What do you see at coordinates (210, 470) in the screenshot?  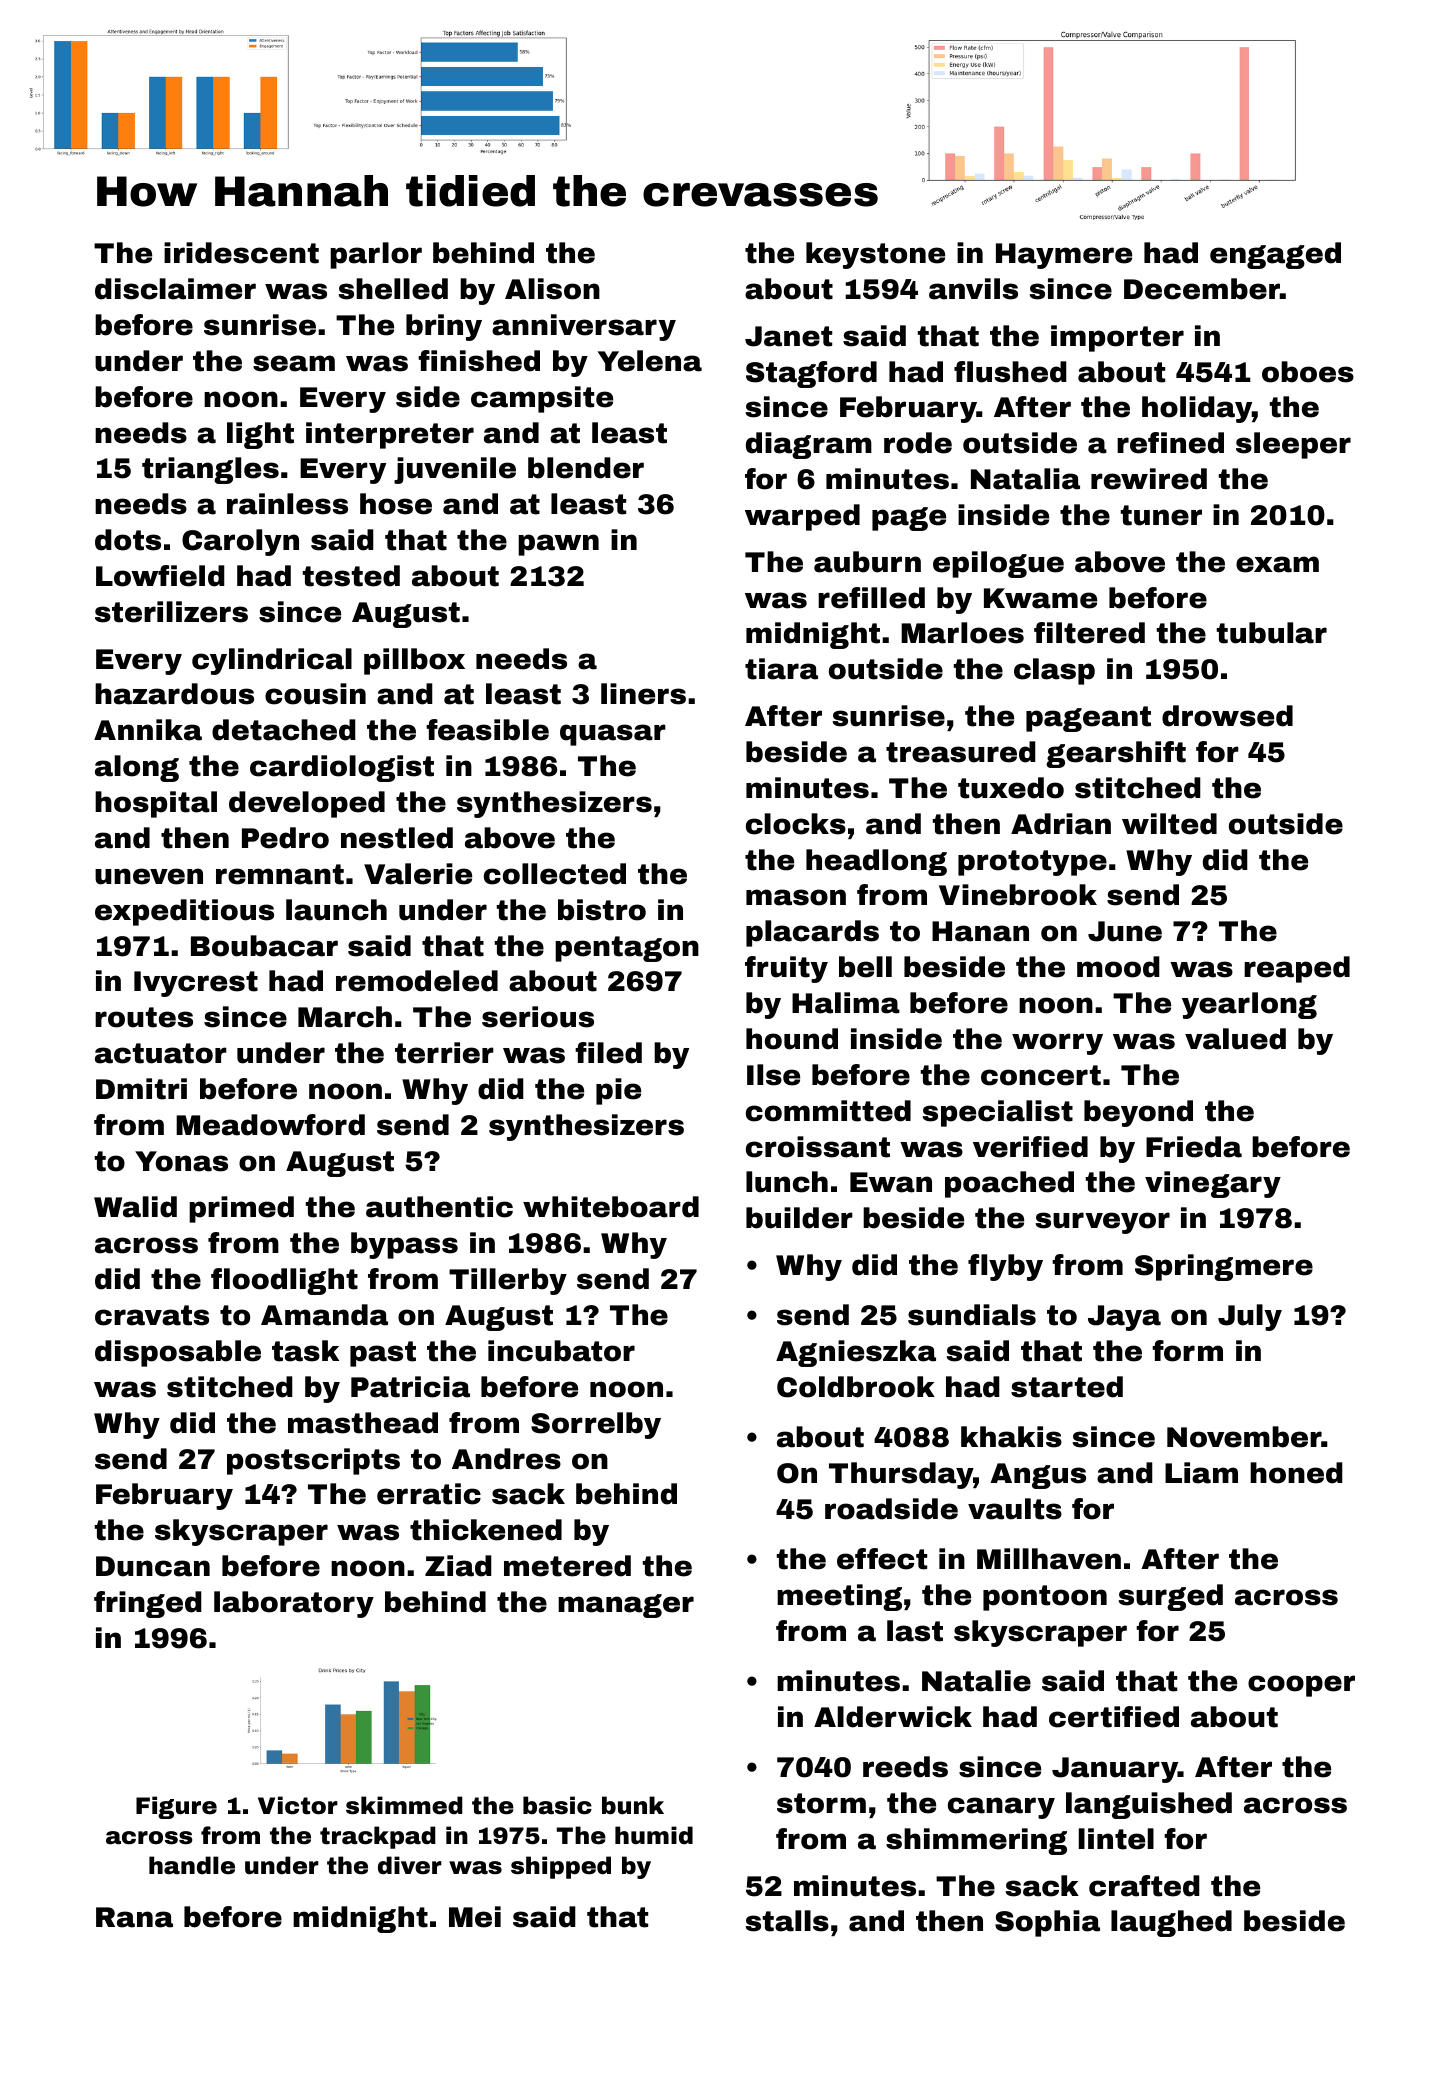 I see `triangles` at bounding box center [210, 470].
